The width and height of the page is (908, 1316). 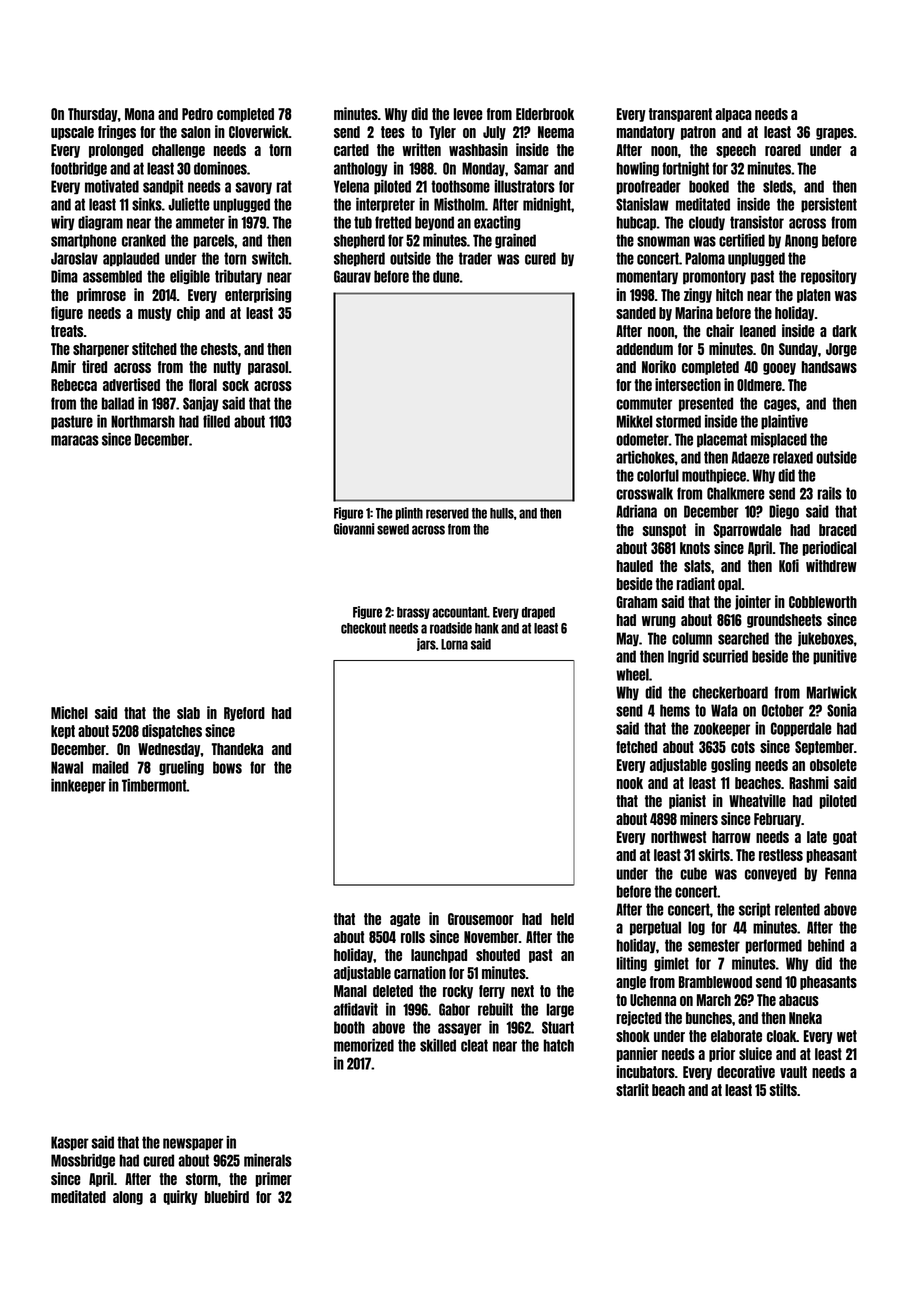 What do you see at coordinates (93, 115) in the page?
I see `Thursday` at bounding box center [93, 115].
